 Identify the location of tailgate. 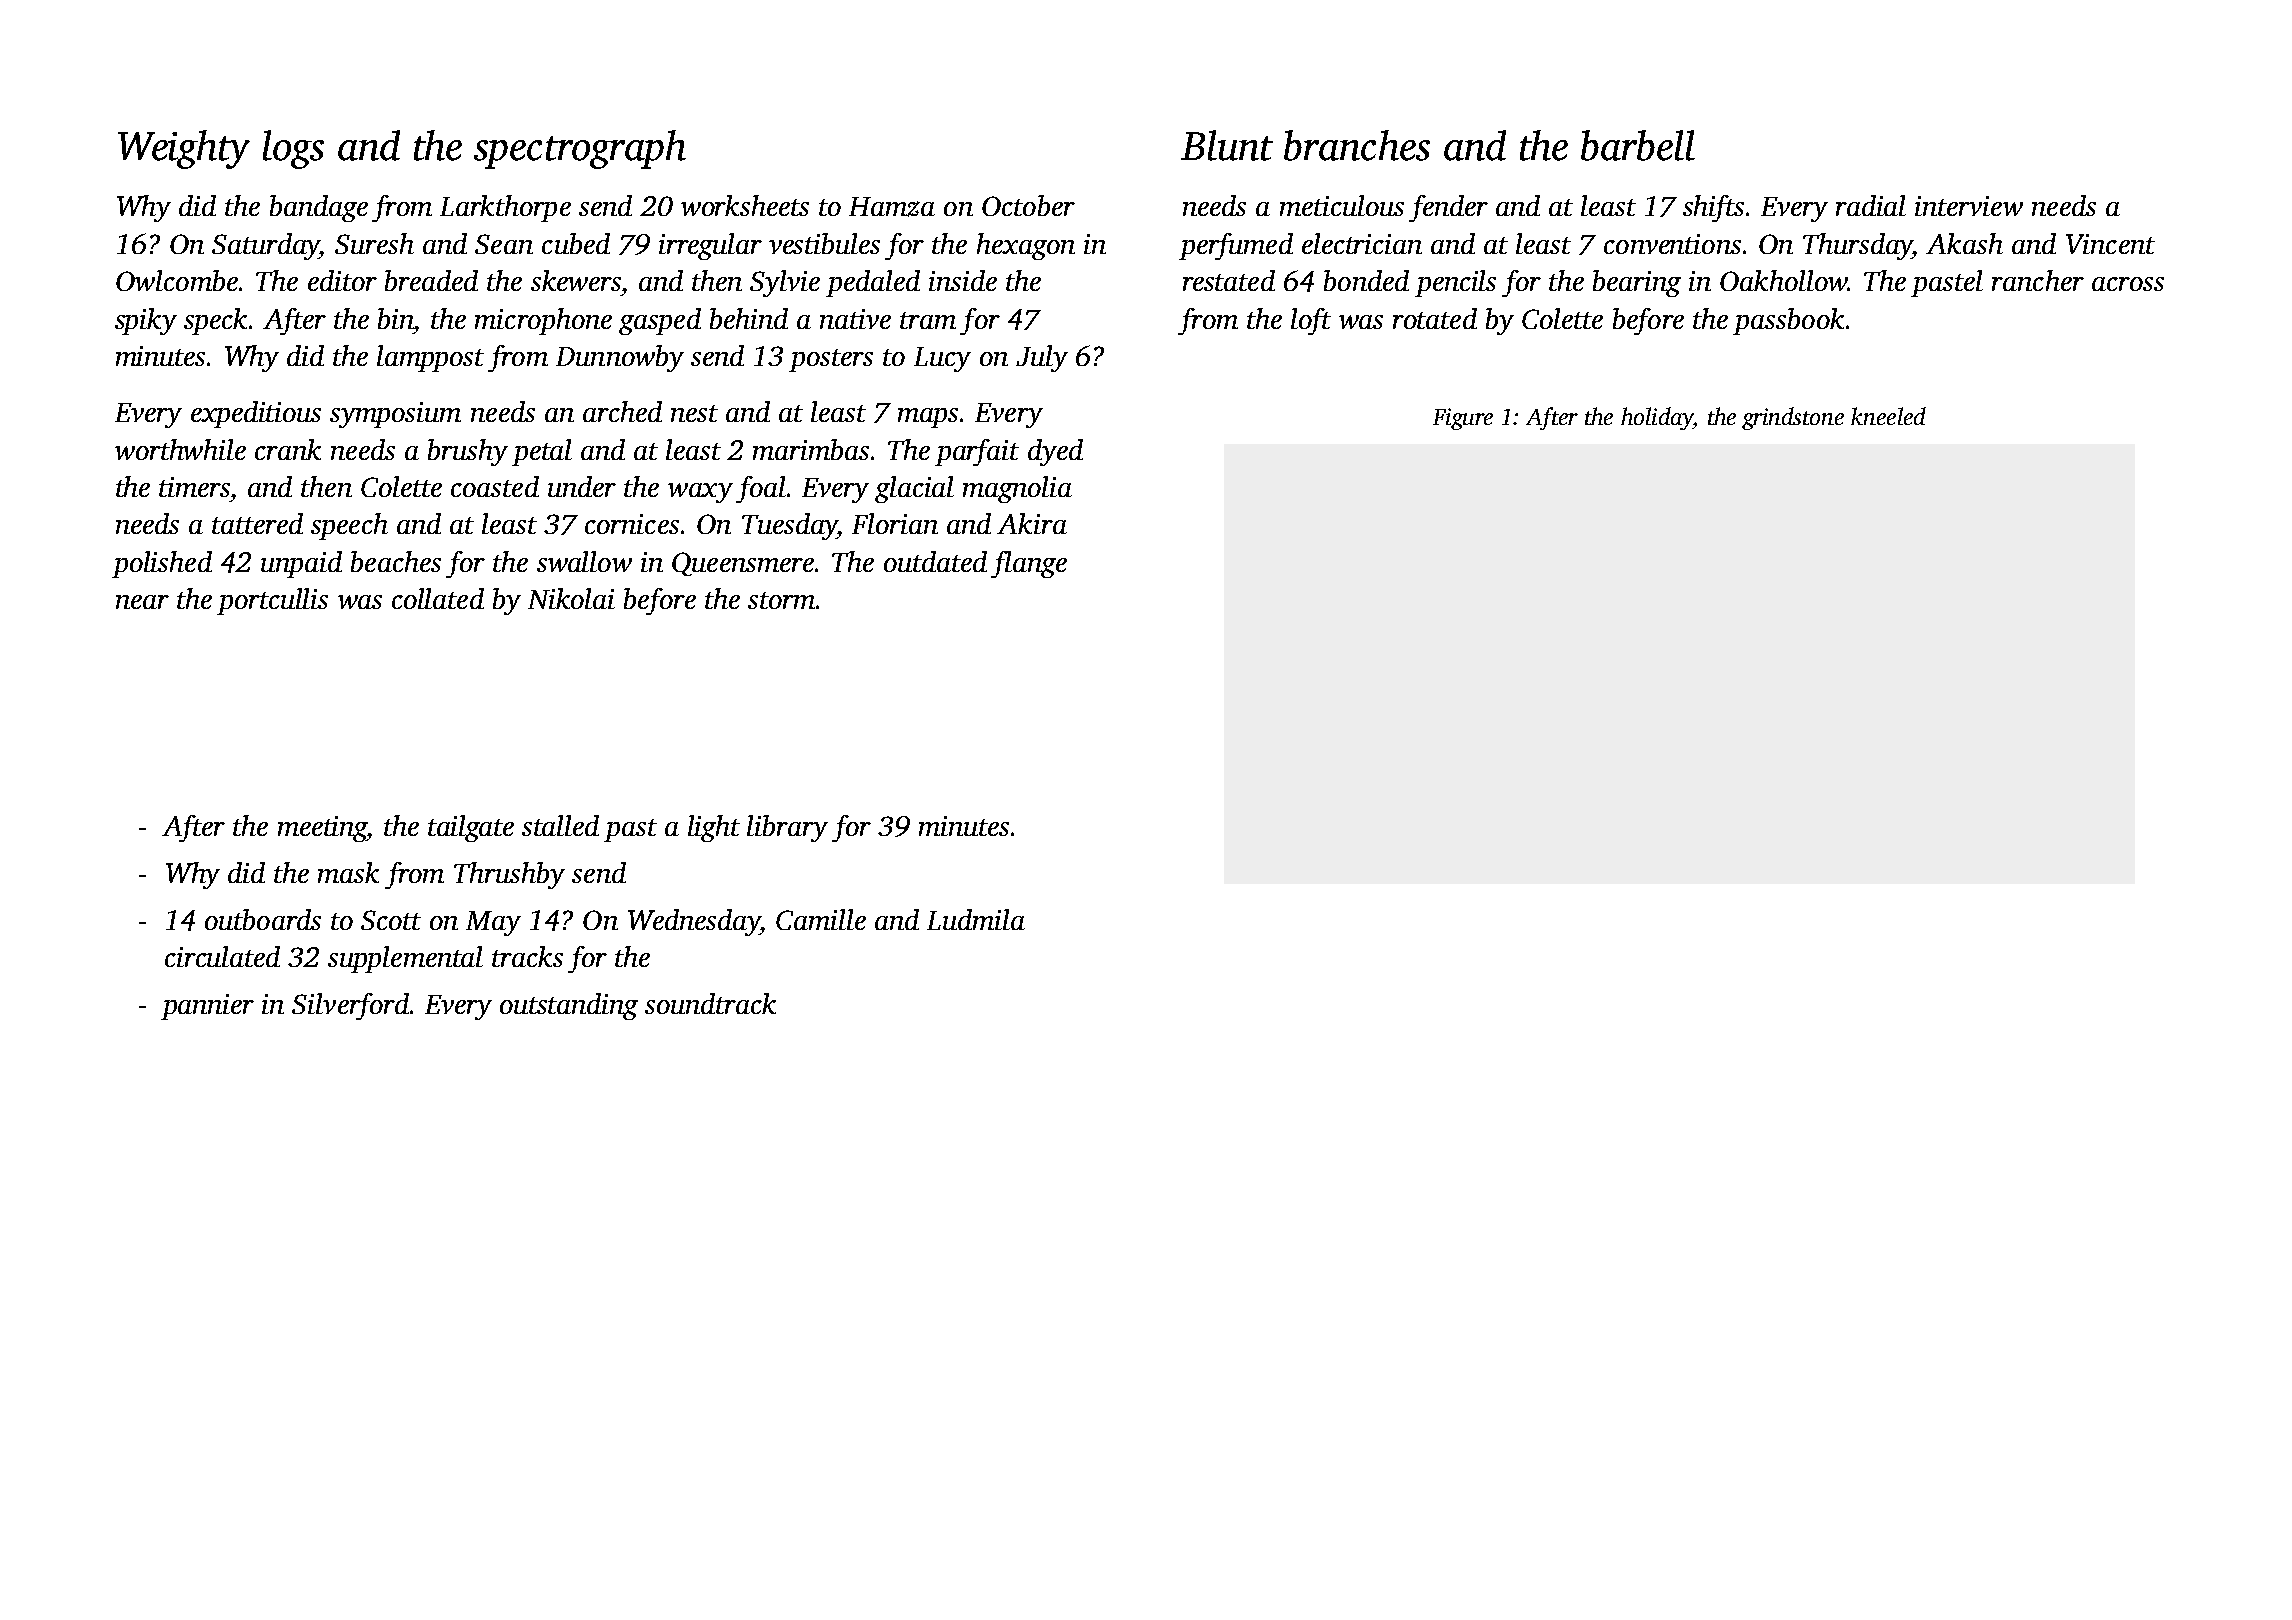
(471, 828).
